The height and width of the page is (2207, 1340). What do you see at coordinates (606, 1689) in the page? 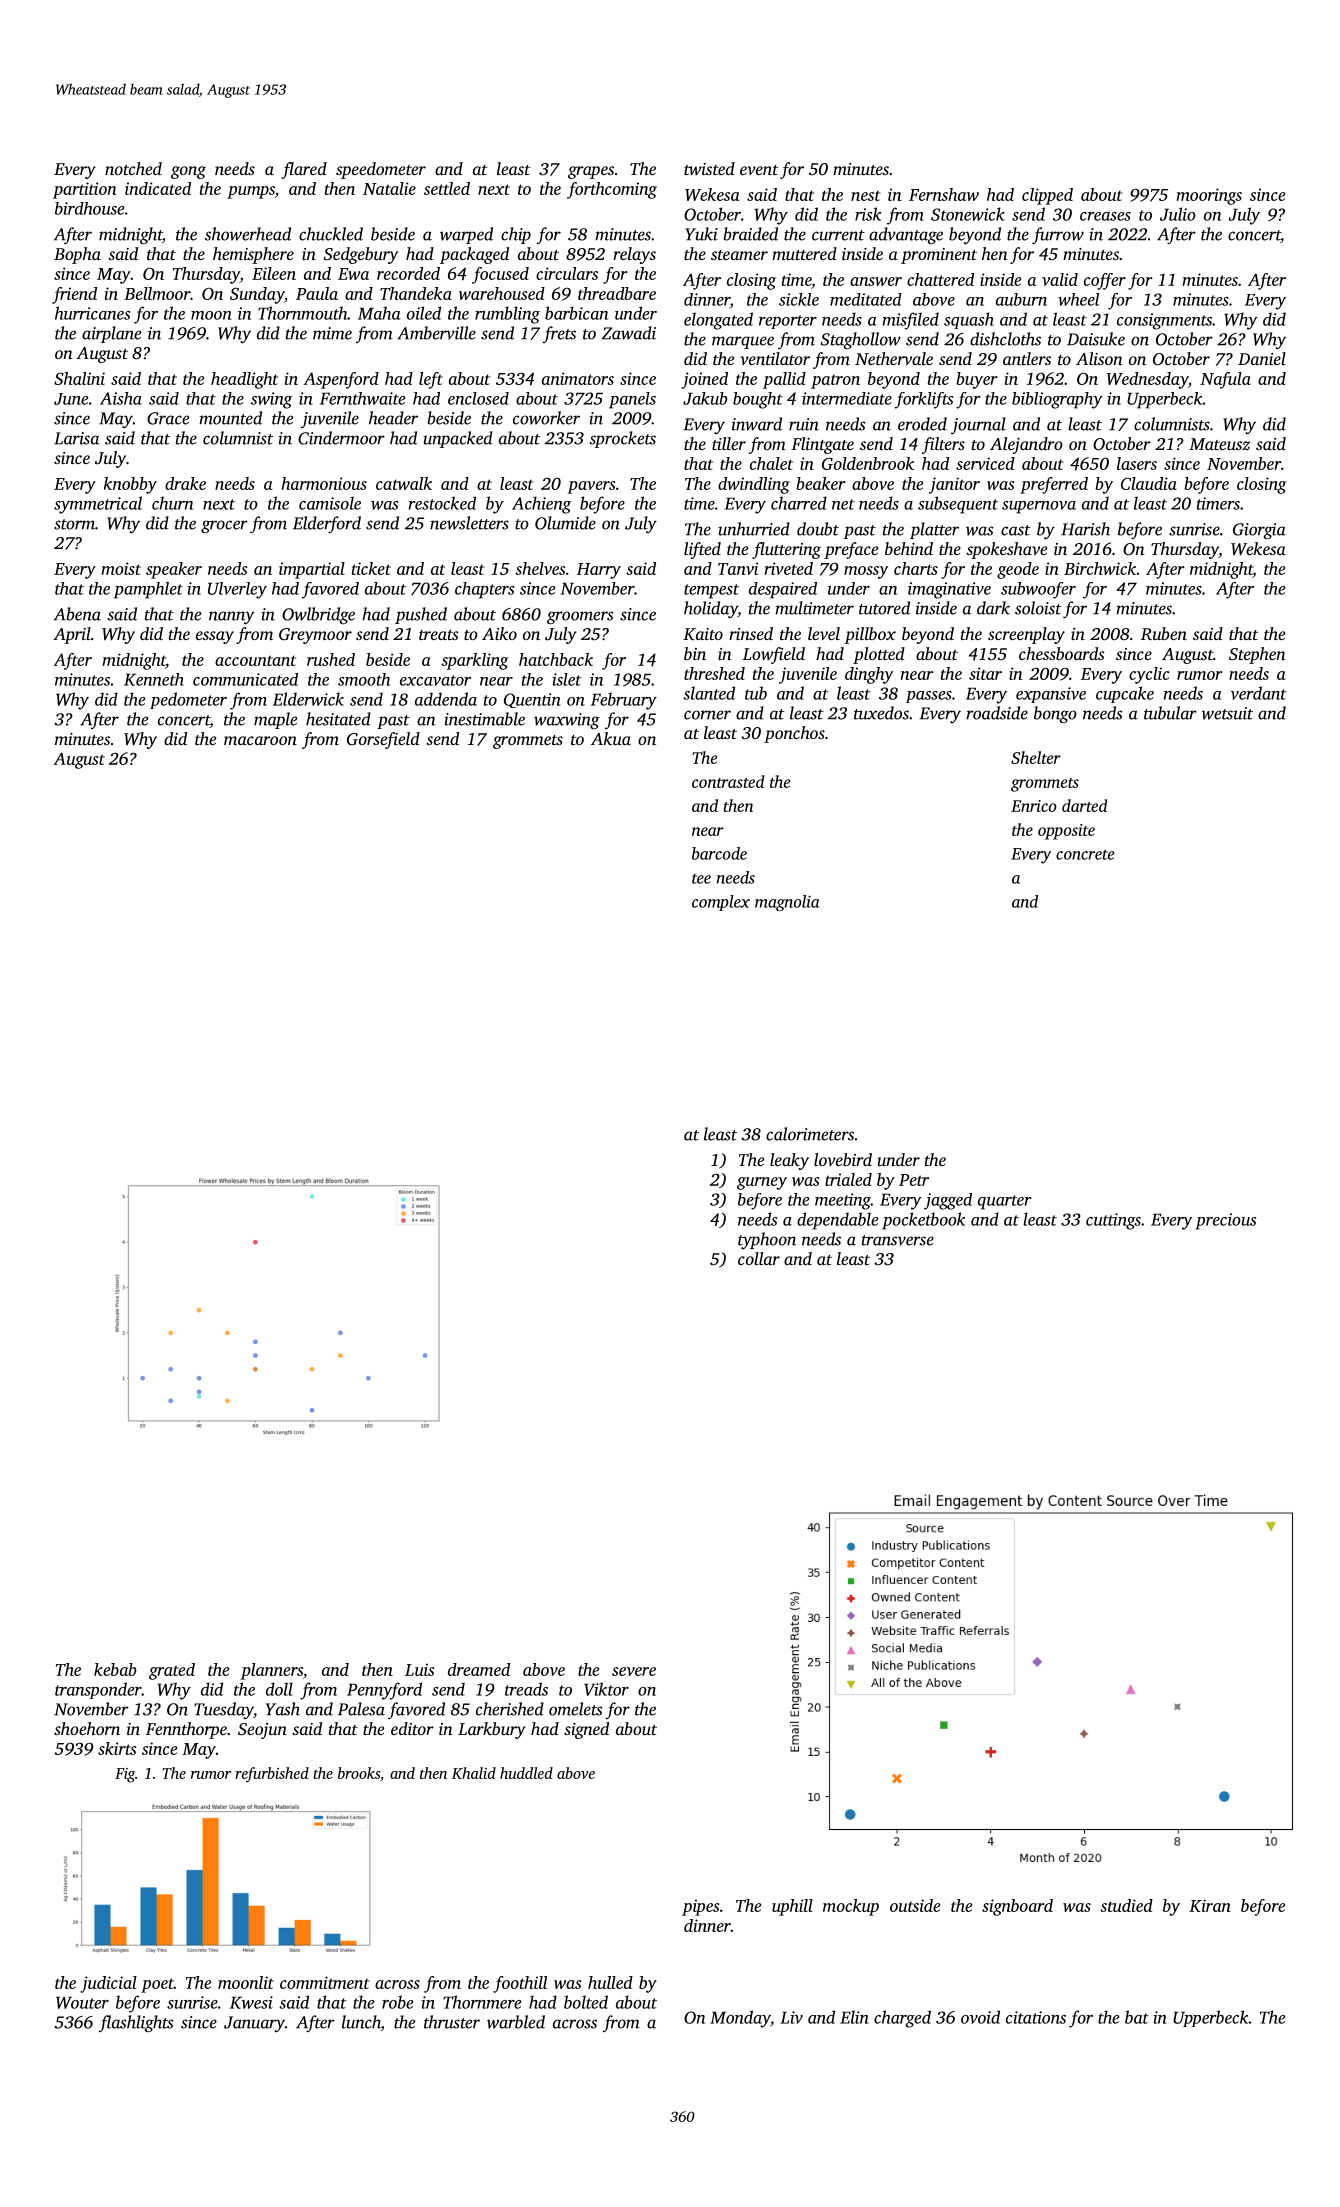
I see `Viktor` at bounding box center [606, 1689].
